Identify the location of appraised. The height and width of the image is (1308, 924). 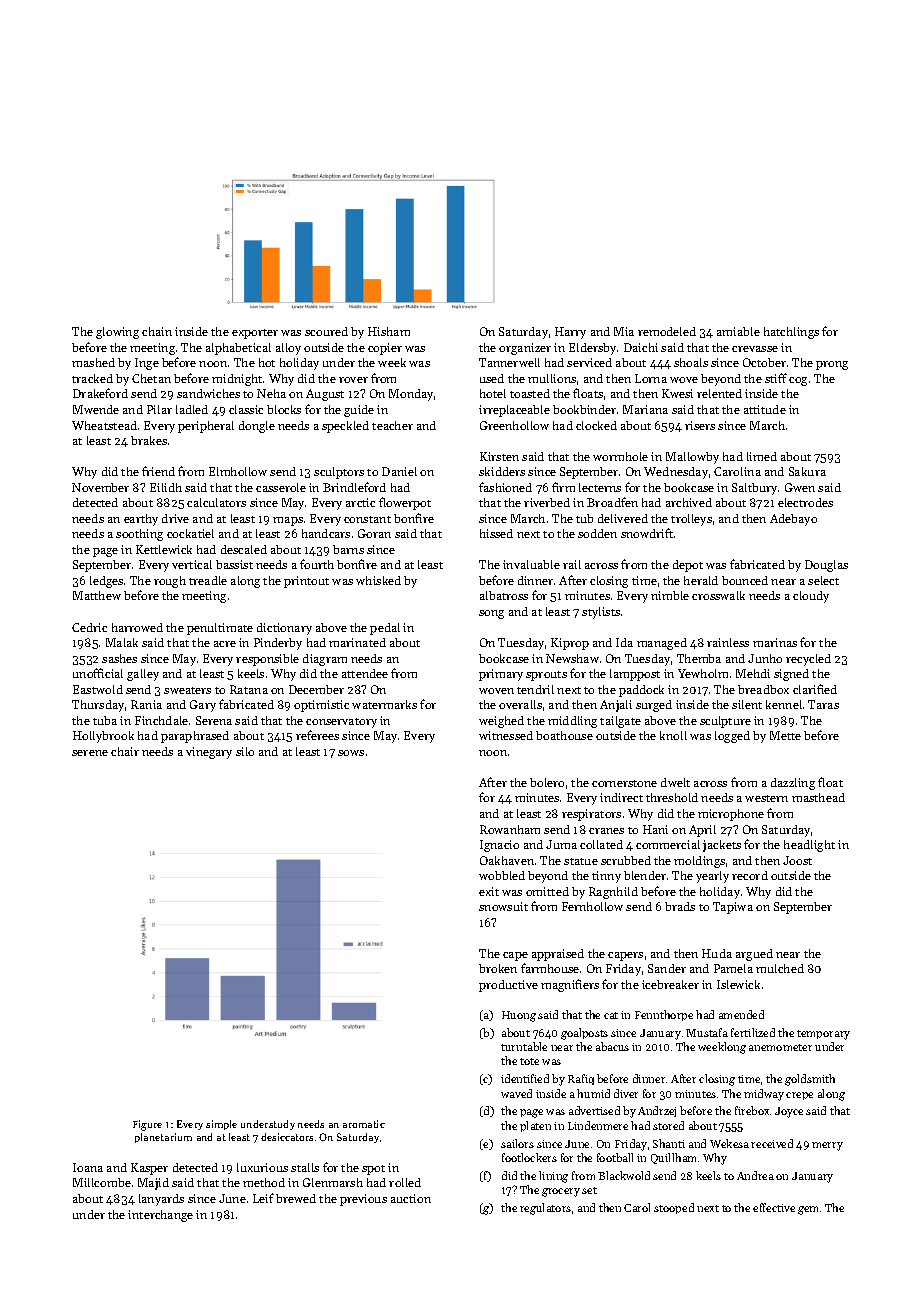
(558, 955).
